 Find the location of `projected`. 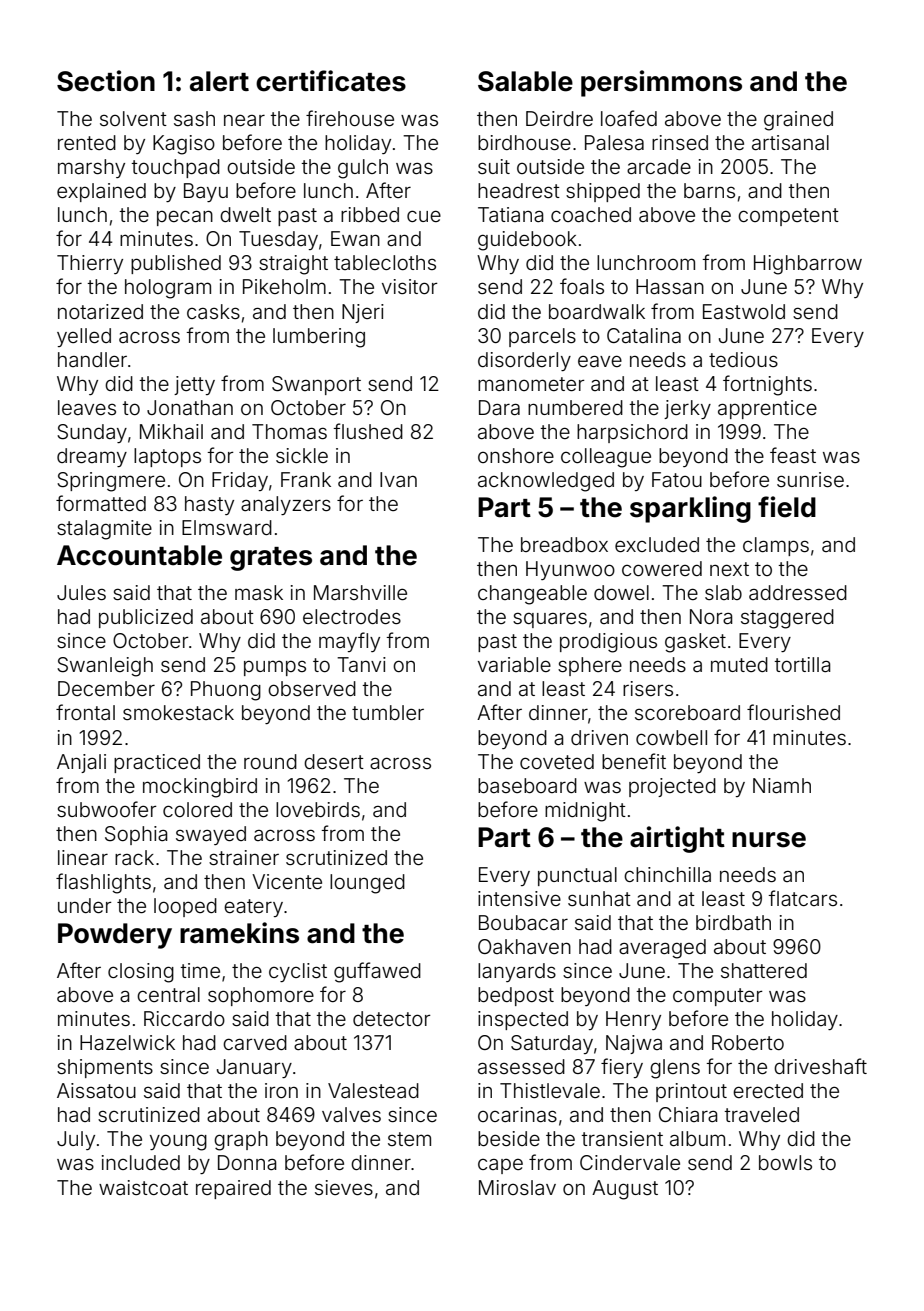

projected is located at coordinates (672, 787).
